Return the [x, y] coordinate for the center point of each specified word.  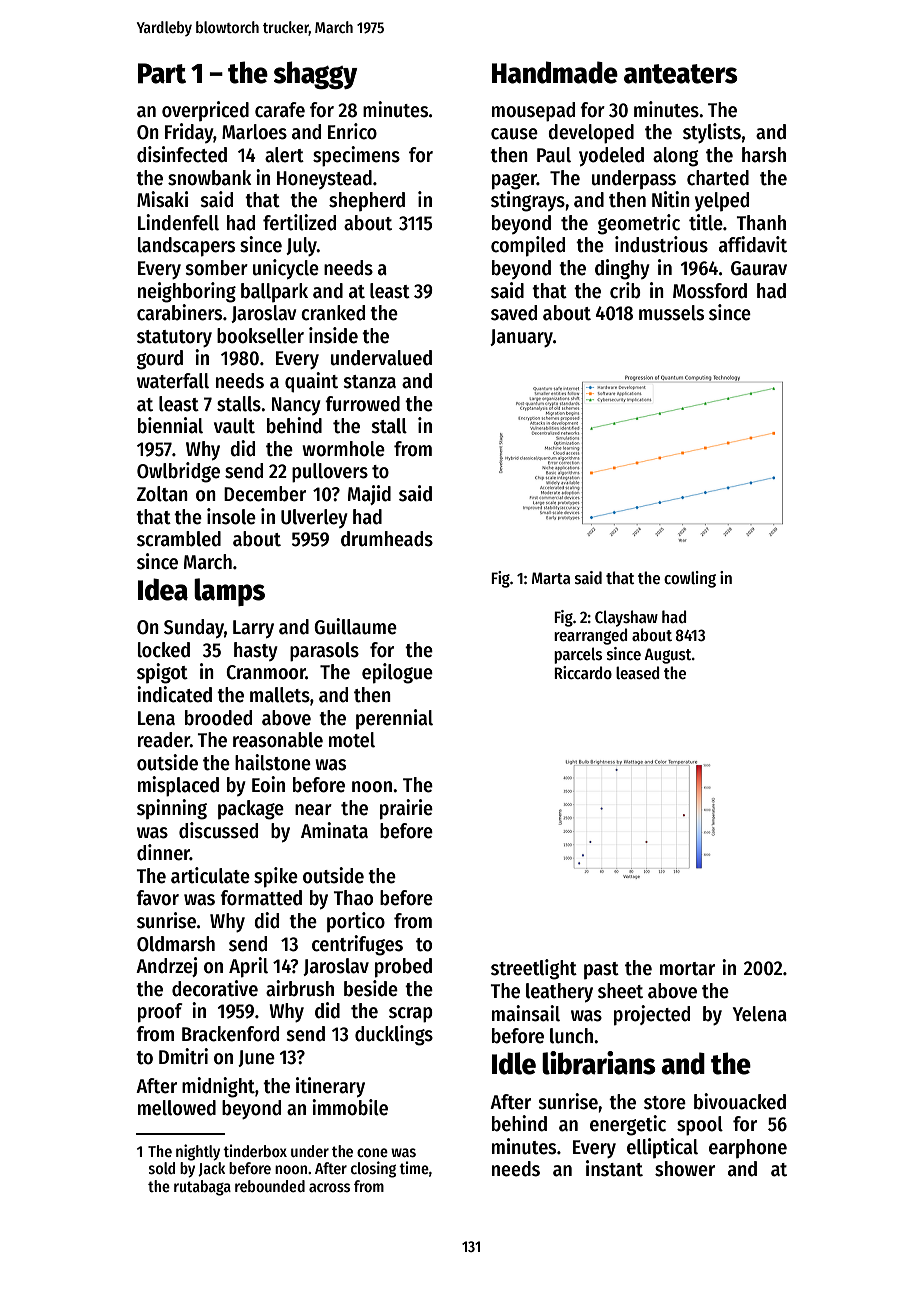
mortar [687, 969]
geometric [639, 224]
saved [514, 313]
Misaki [162, 199]
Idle [514, 1063]
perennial [394, 719]
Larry [253, 629]
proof [160, 1013]
